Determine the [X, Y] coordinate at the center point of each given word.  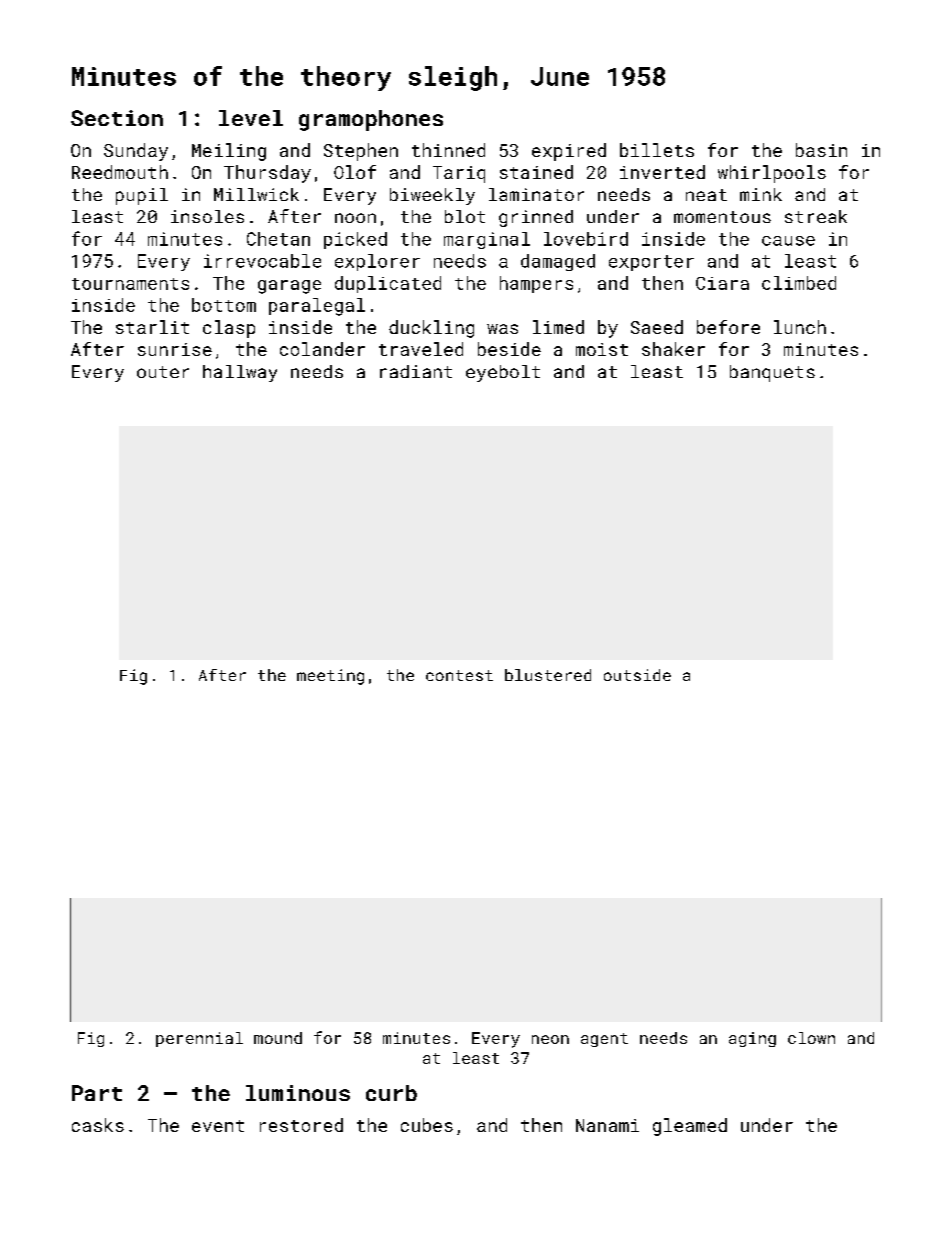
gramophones [371, 120]
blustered [548, 675]
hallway [240, 373]
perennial [199, 1039]
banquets [772, 373]
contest [459, 675]
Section [117, 118]
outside [637, 675]
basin [821, 150]
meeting [330, 677]
